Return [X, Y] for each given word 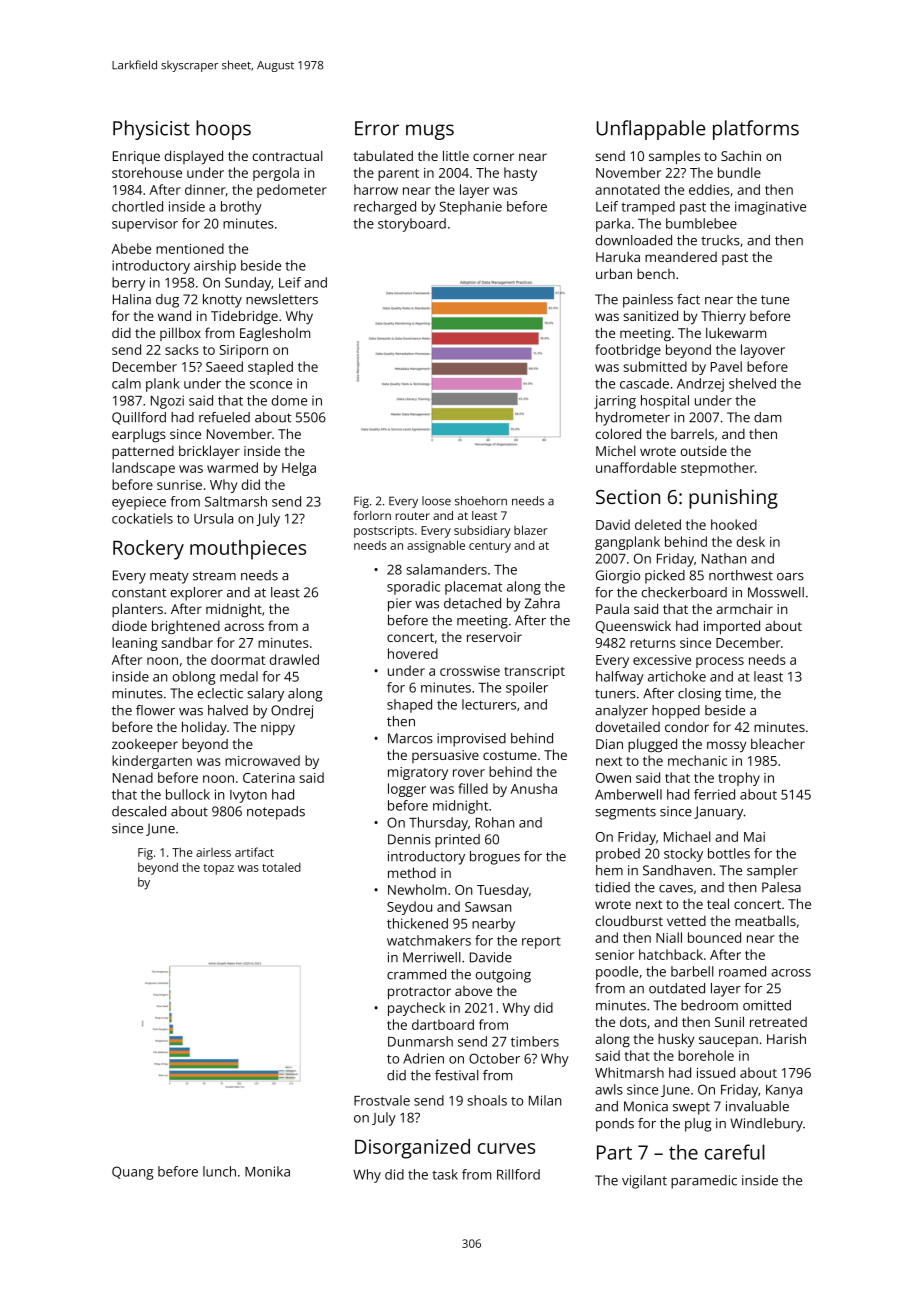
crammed [416, 974]
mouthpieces [248, 550]
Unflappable [651, 130]
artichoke [677, 676]
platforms [756, 130]
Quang [133, 1173]
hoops [223, 130]
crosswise [470, 671]
